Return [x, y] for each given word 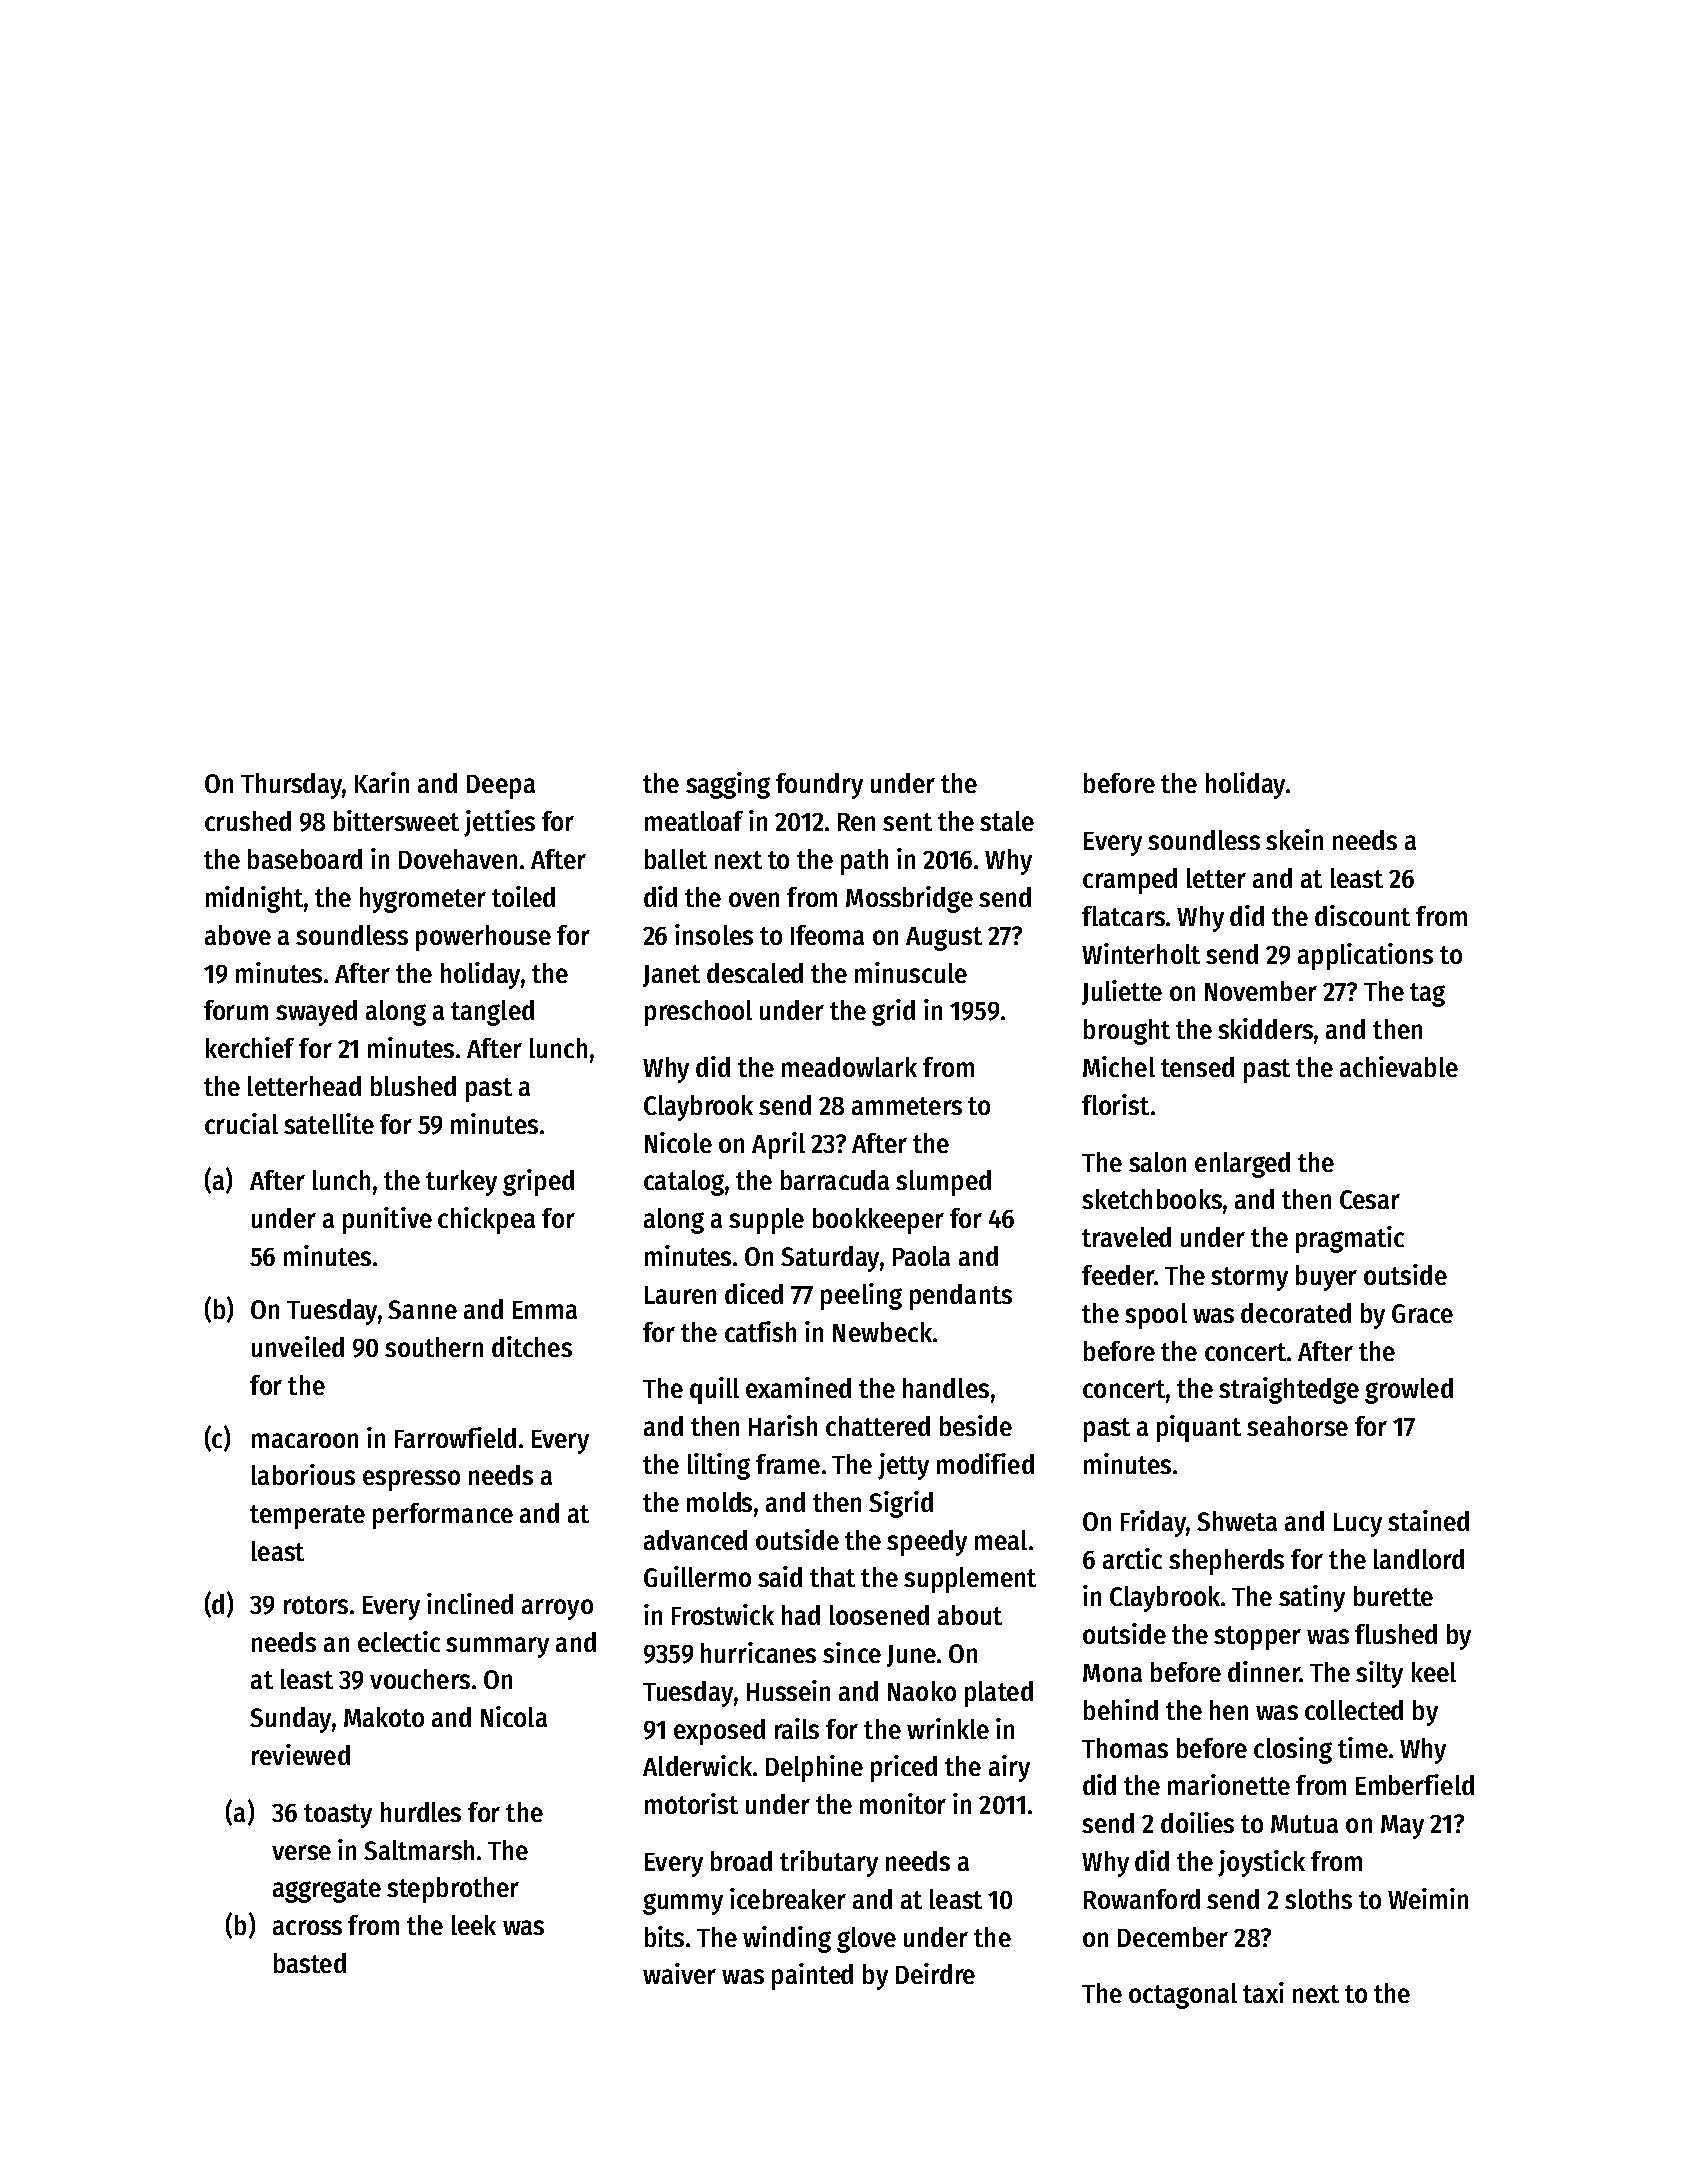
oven [754, 899]
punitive [387, 1220]
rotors [316, 1605]
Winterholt [1141, 953]
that [832, 1577]
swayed [316, 1013]
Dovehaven [458, 859]
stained [1428, 1520]
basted [310, 1963]
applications [1365, 956]
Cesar [1370, 1199]
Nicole [678, 1142]
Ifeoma [827, 935]
